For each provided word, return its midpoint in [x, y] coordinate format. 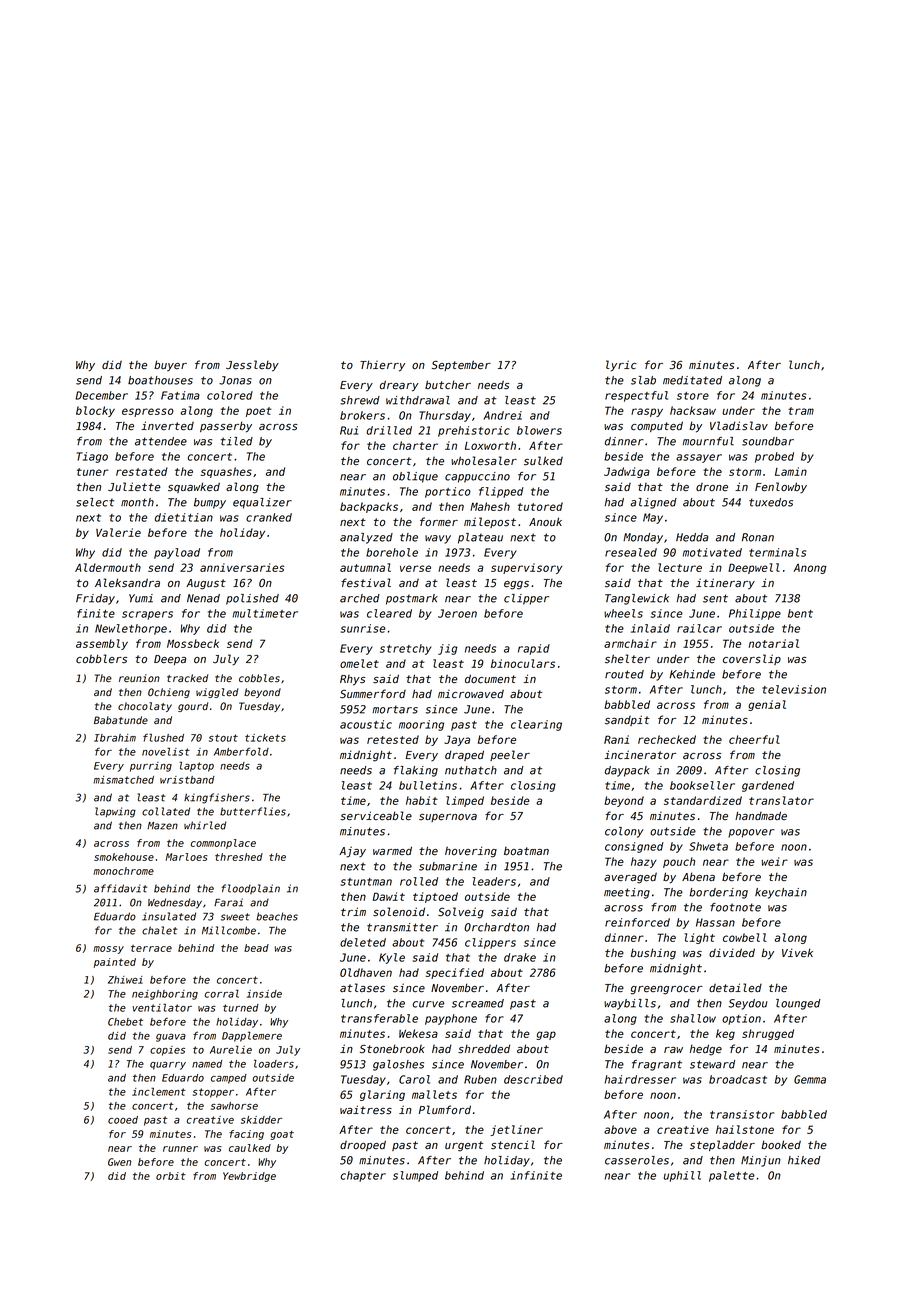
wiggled [217, 693]
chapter [363, 1176]
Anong [809, 569]
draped [464, 755]
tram [801, 411]
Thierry [382, 366]
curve [428, 1004]
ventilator [162, 1007]
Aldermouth [108, 567]
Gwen [119, 1162]
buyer [170, 365]
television [794, 689]
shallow [693, 1018]
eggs [516, 585]
